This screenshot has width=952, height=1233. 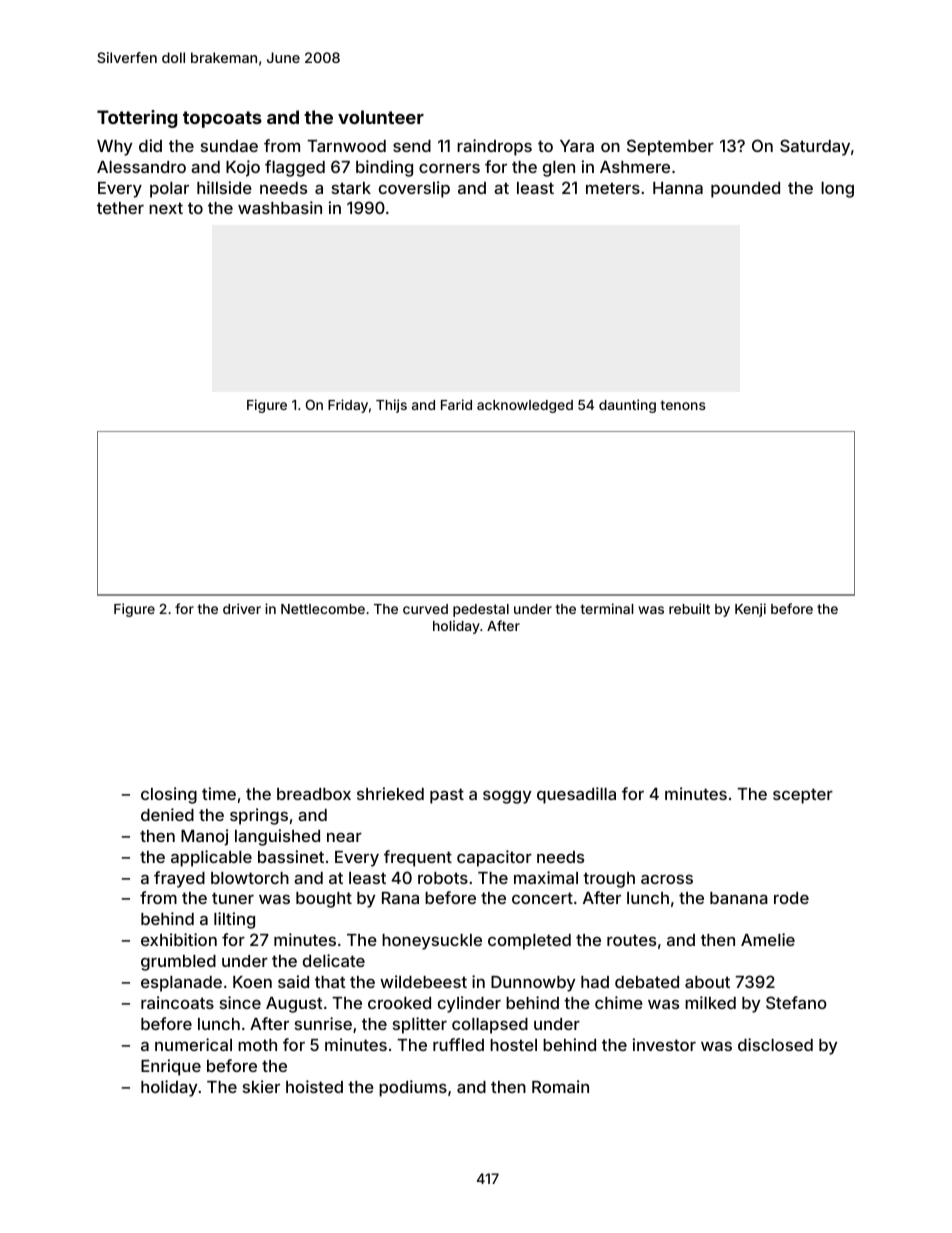 What do you see at coordinates (667, 879) in the screenshot?
I see `across` at bounding box center [667, 879].
